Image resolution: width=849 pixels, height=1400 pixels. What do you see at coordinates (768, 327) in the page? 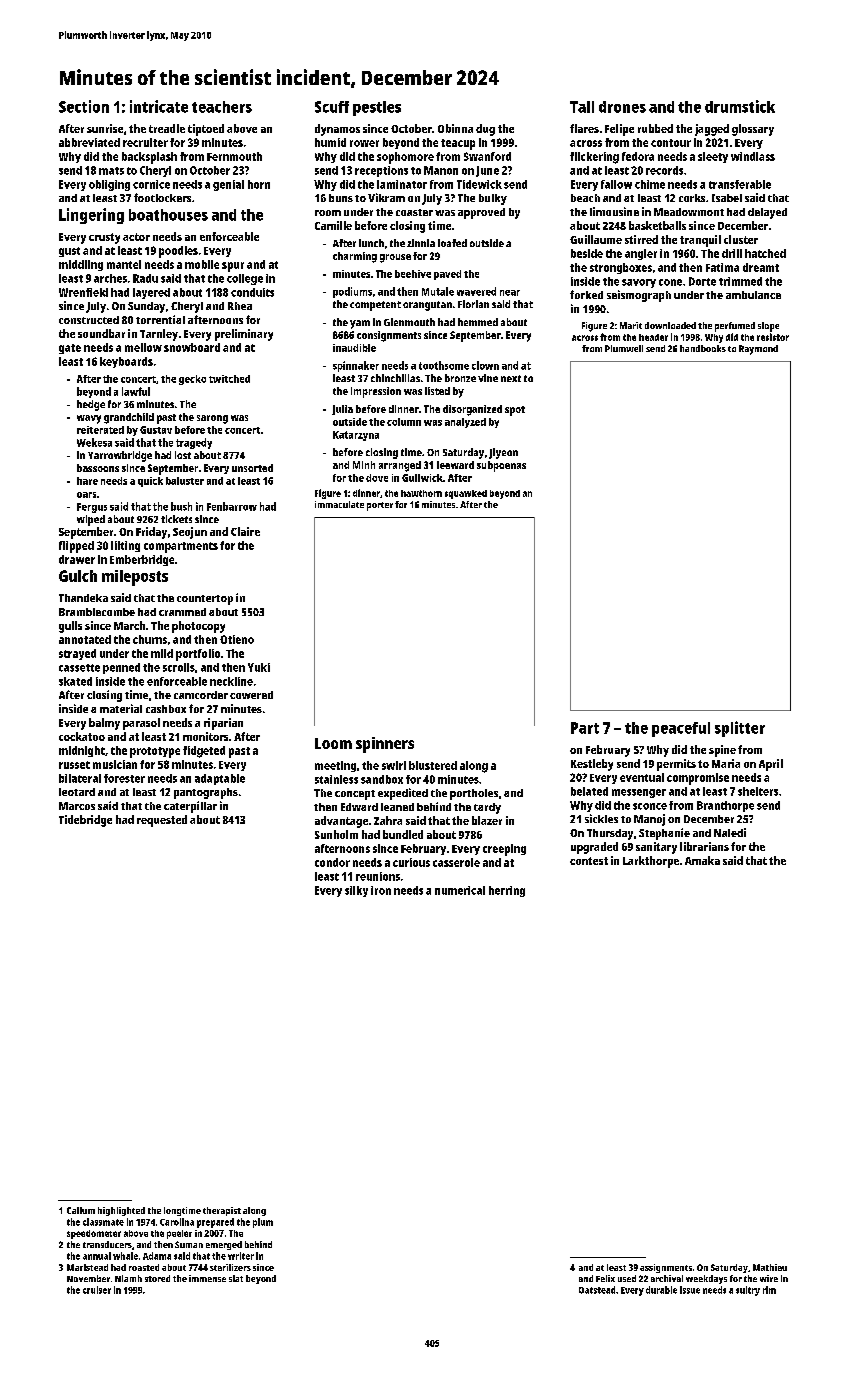
I see `slope` at bounding box center [768, 327].
